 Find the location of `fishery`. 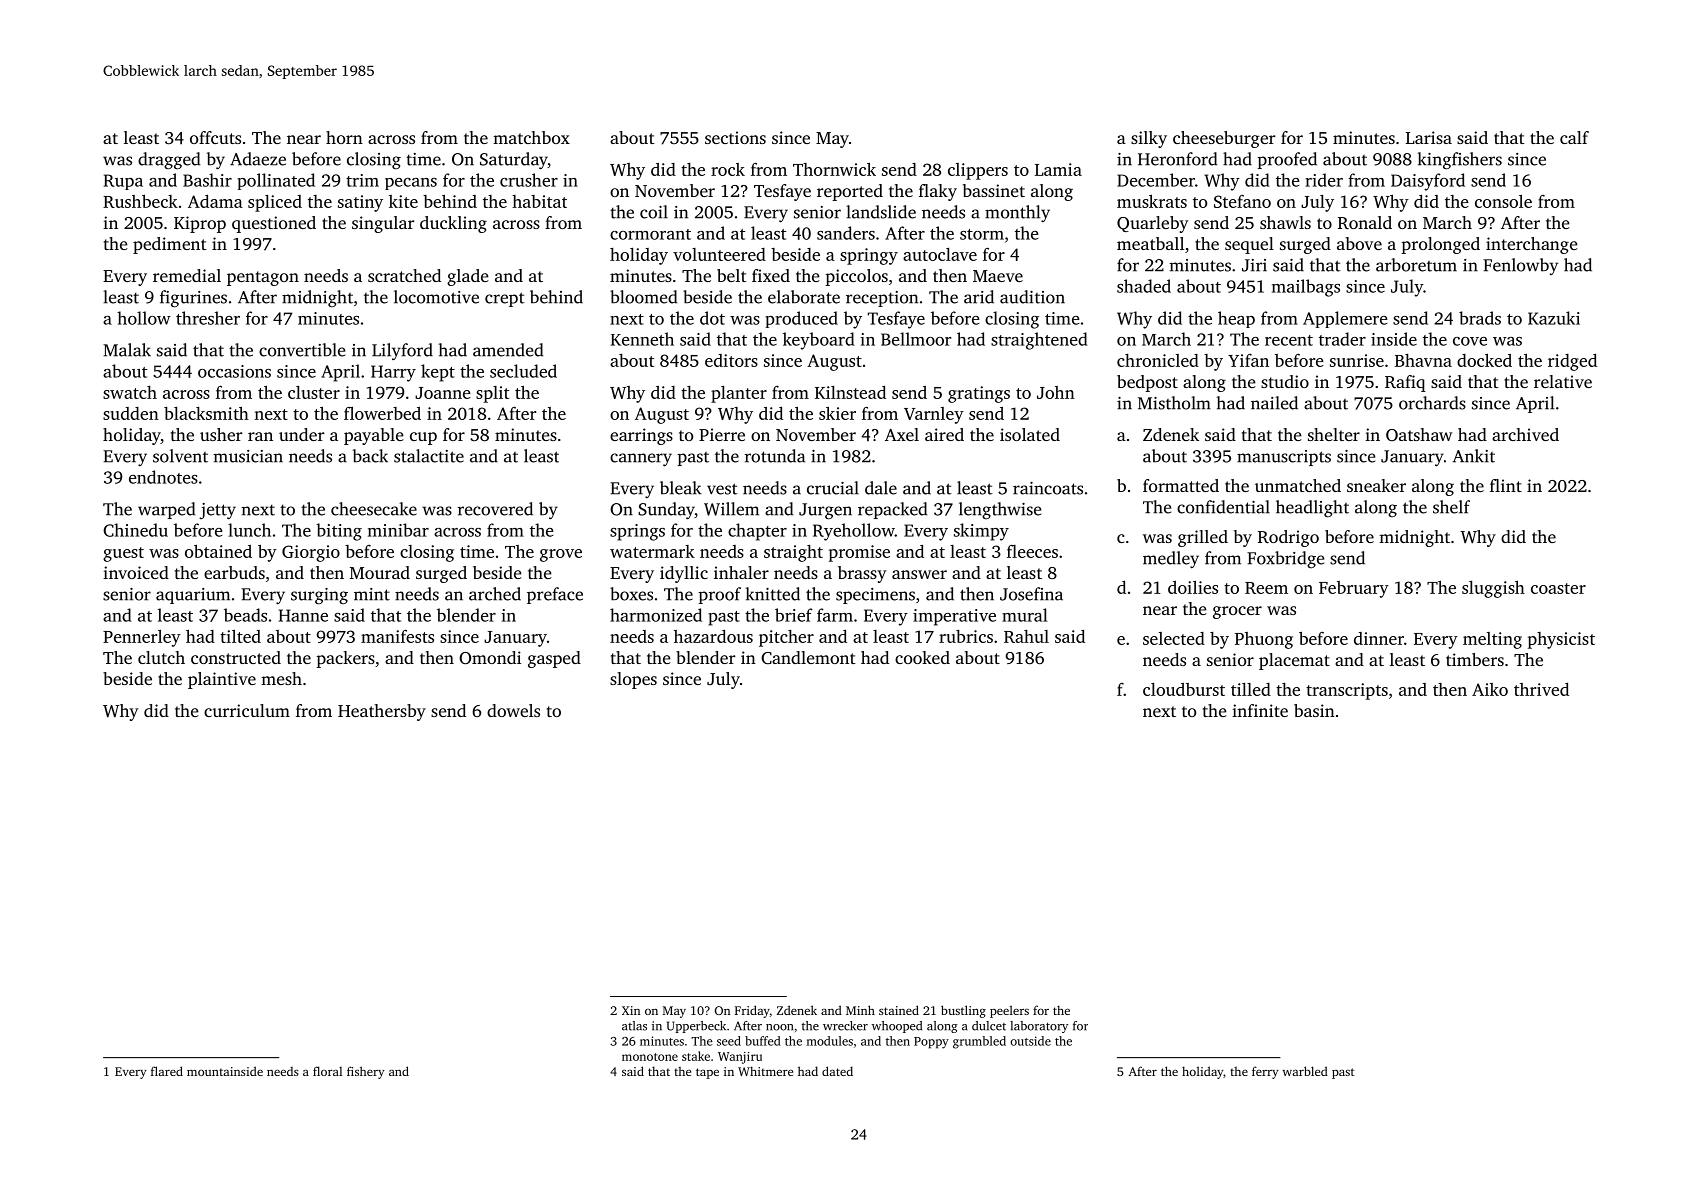

fishery is located at coordinates (365, 1072).
